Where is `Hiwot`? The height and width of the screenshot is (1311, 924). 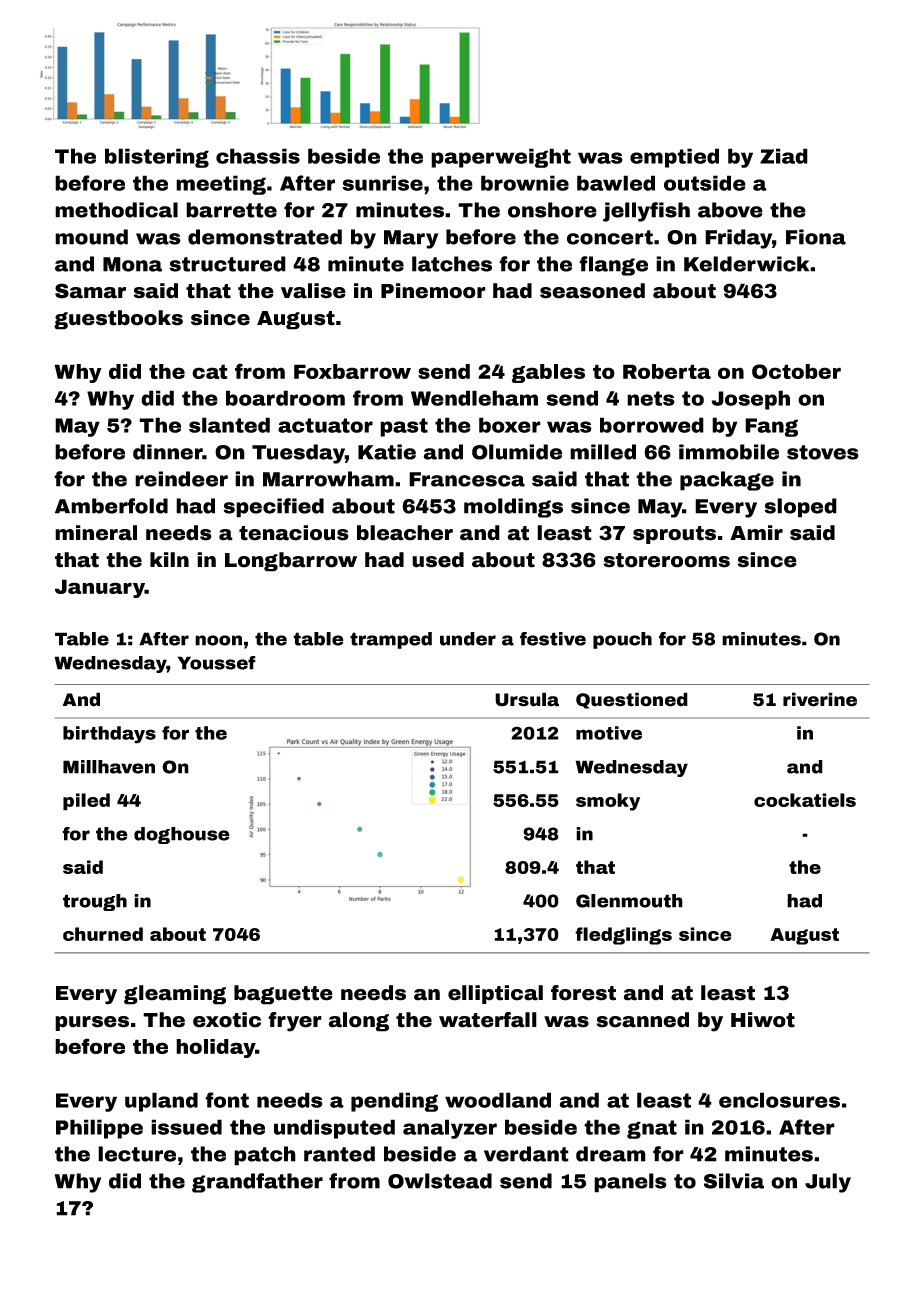
Hiwot is located at coordinates (763, 1020).
